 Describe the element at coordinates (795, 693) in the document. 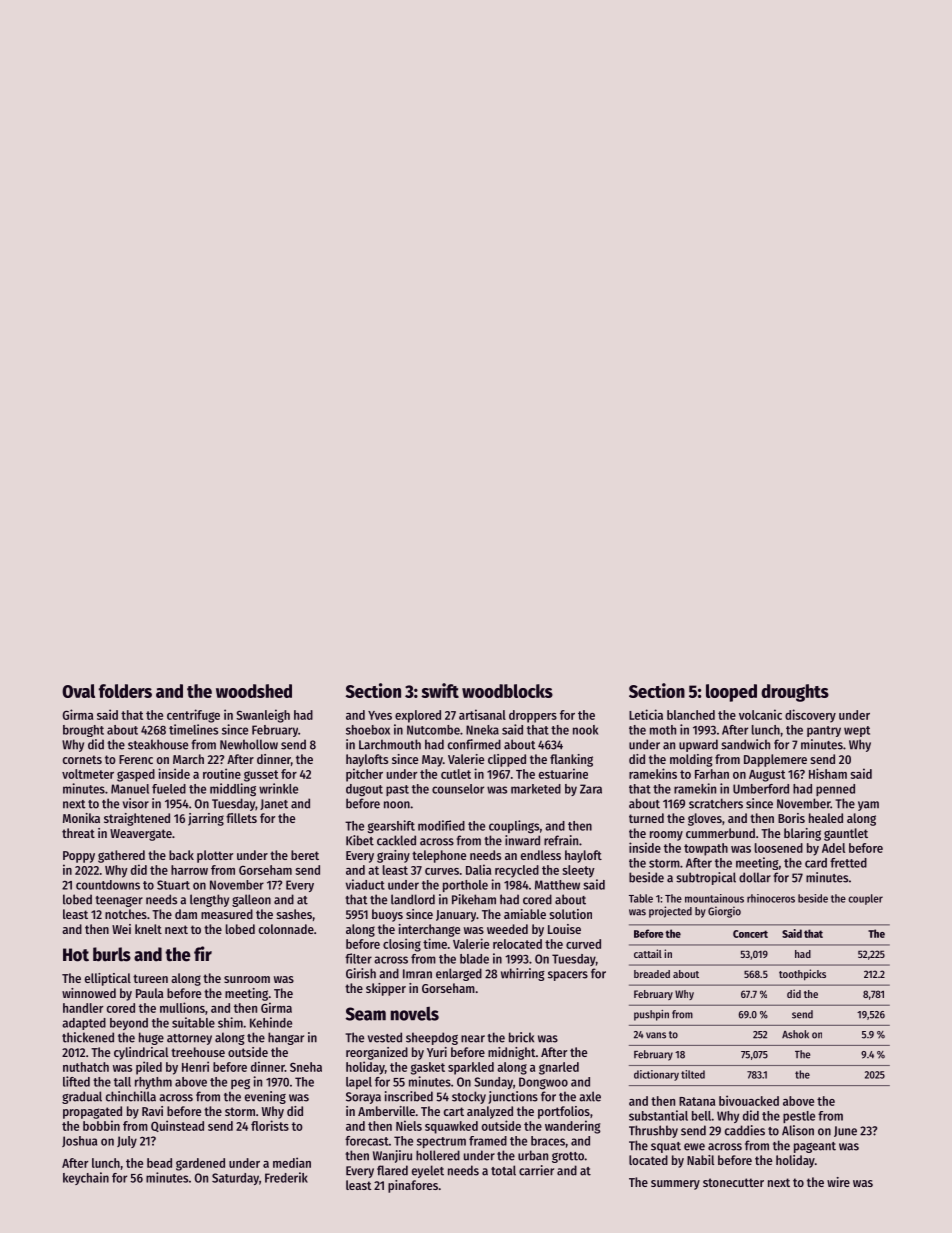

I see `droughts` at that location.
